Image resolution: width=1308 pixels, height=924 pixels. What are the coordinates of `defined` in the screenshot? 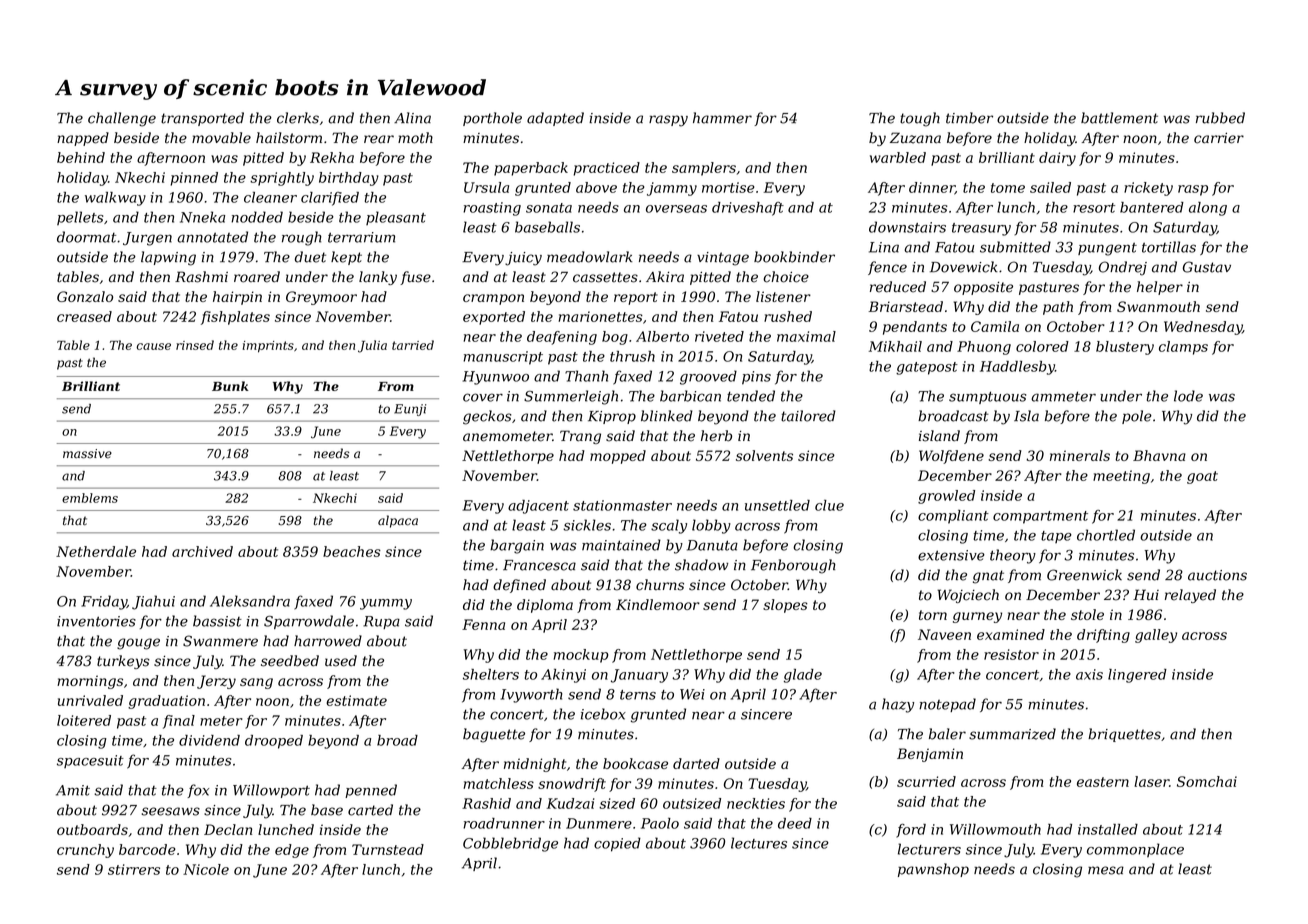 It's located at (519, 586).
